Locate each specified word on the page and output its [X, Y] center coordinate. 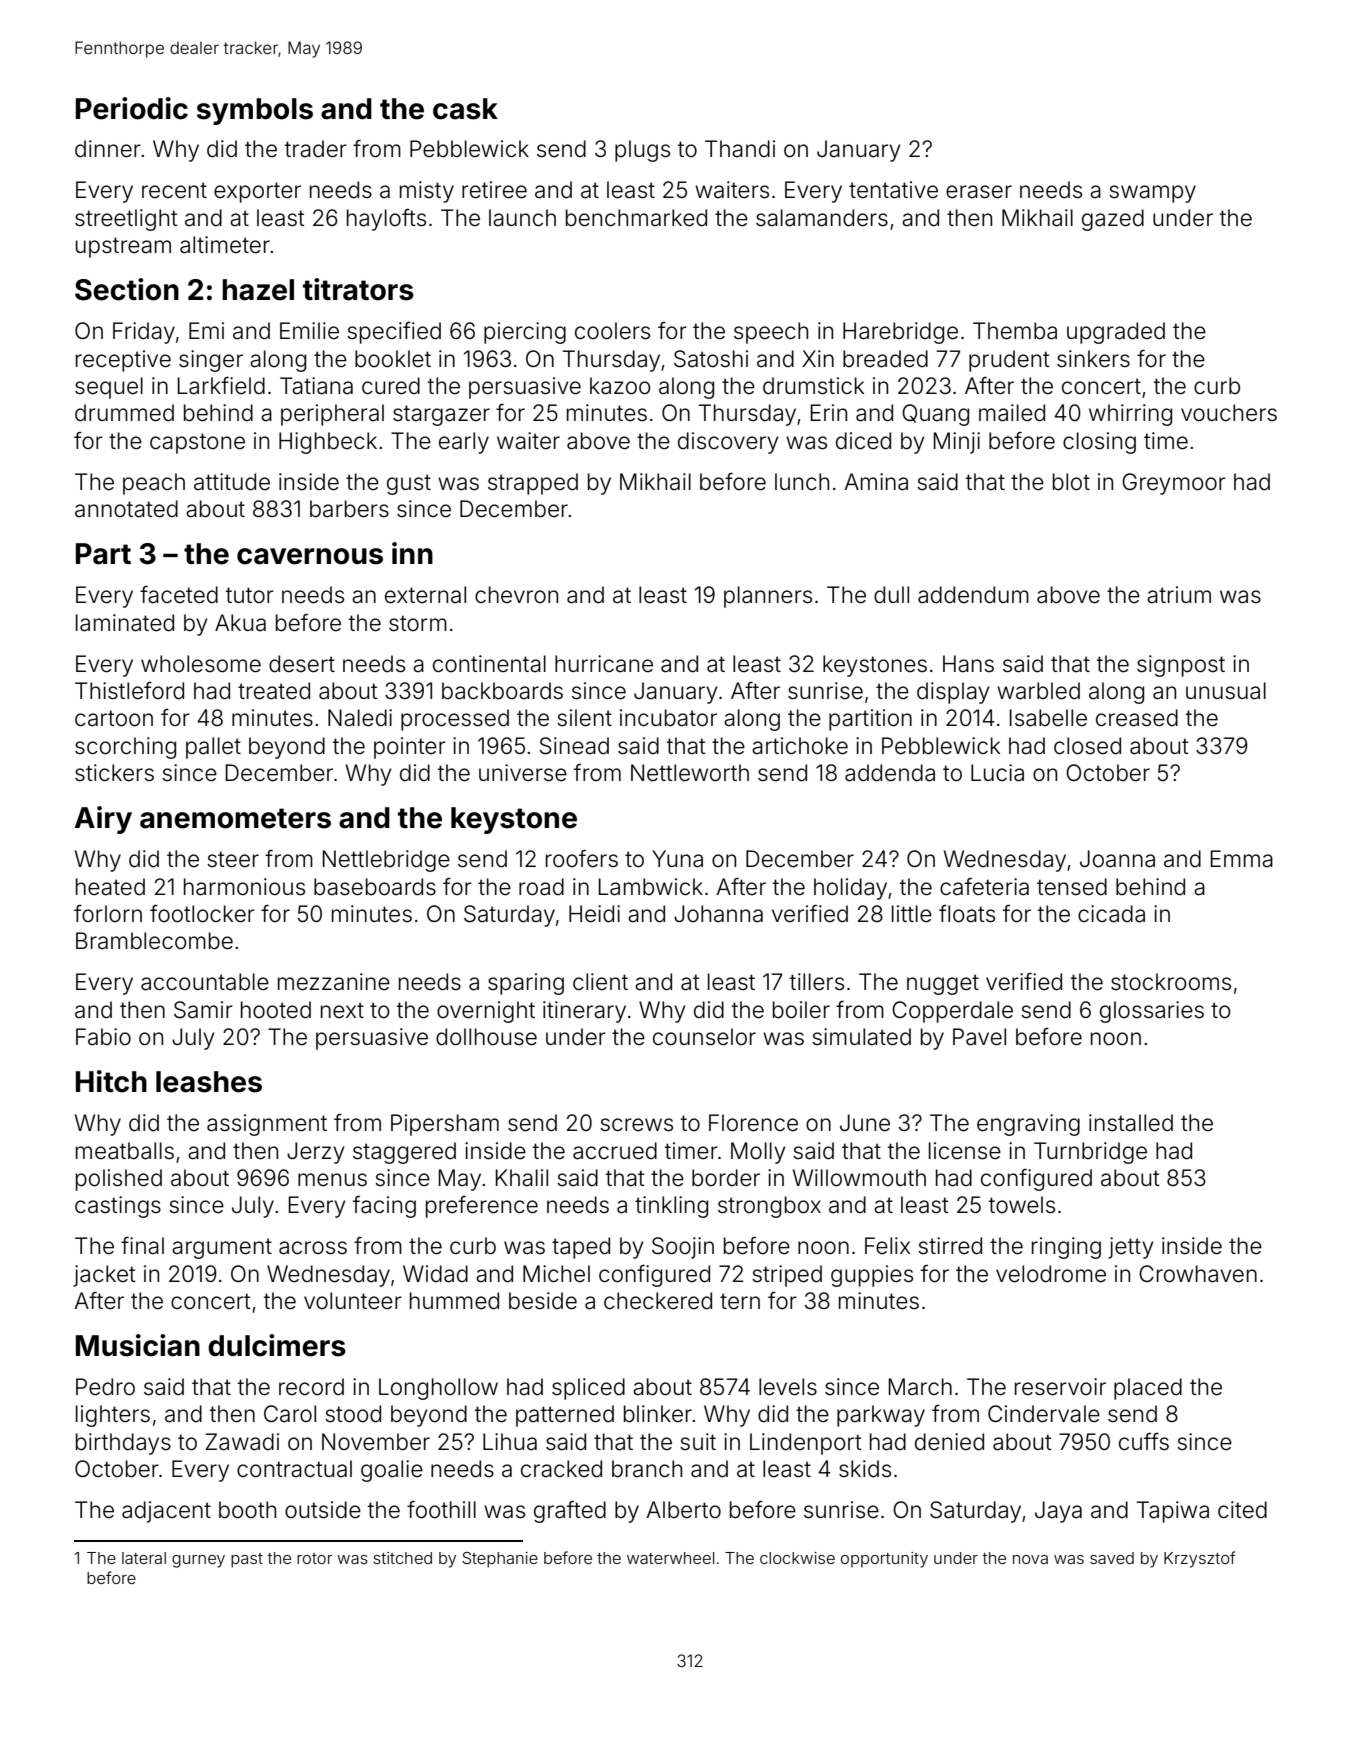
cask [465, 109]
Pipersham [445, 1125]
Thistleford [129, 691]
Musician [138, 1345]
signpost [1181, 666]
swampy [1152, 194]
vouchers [1229, 413]
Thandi [740, 149]
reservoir [1060, 1387]
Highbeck [328, 443]
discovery [728, 443]
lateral [144, 1558]
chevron [516, 595]
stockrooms [1171, 982]
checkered [658, 1301]
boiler [801, 1010]
